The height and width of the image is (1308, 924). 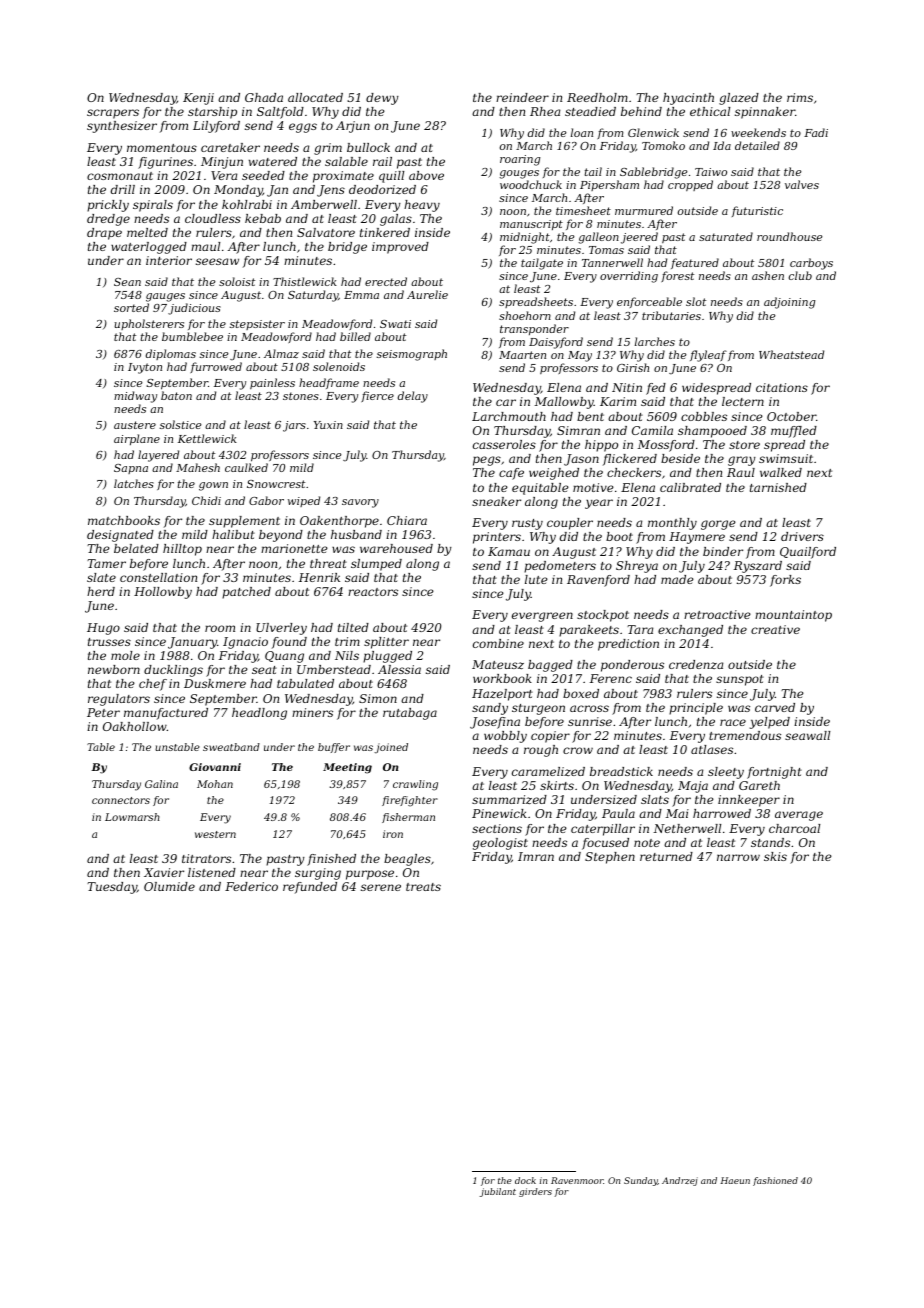 I want to click on dewy, so click(x=382, y=99).
